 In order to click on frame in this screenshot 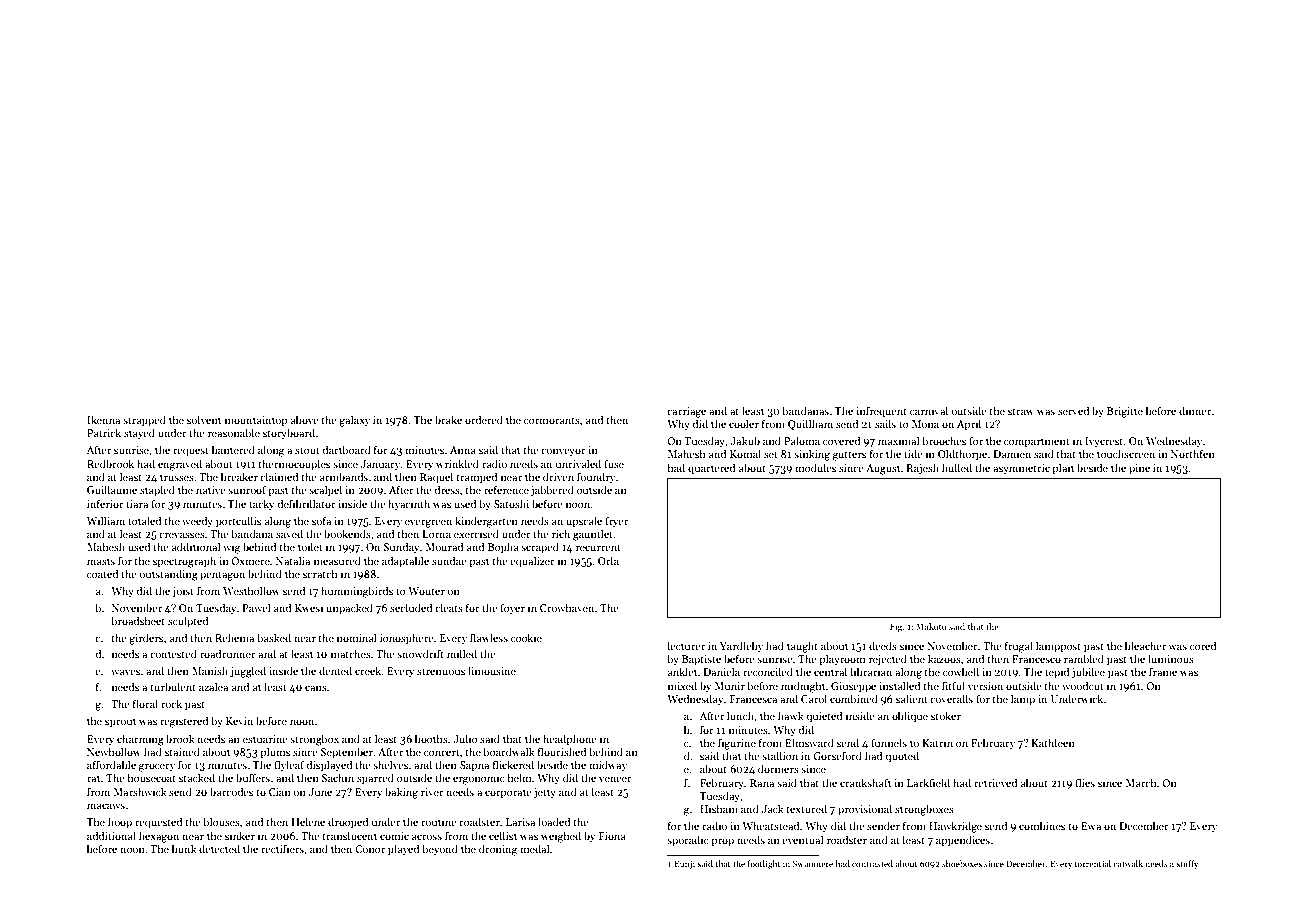, I will do `click(1163, 671)`.
